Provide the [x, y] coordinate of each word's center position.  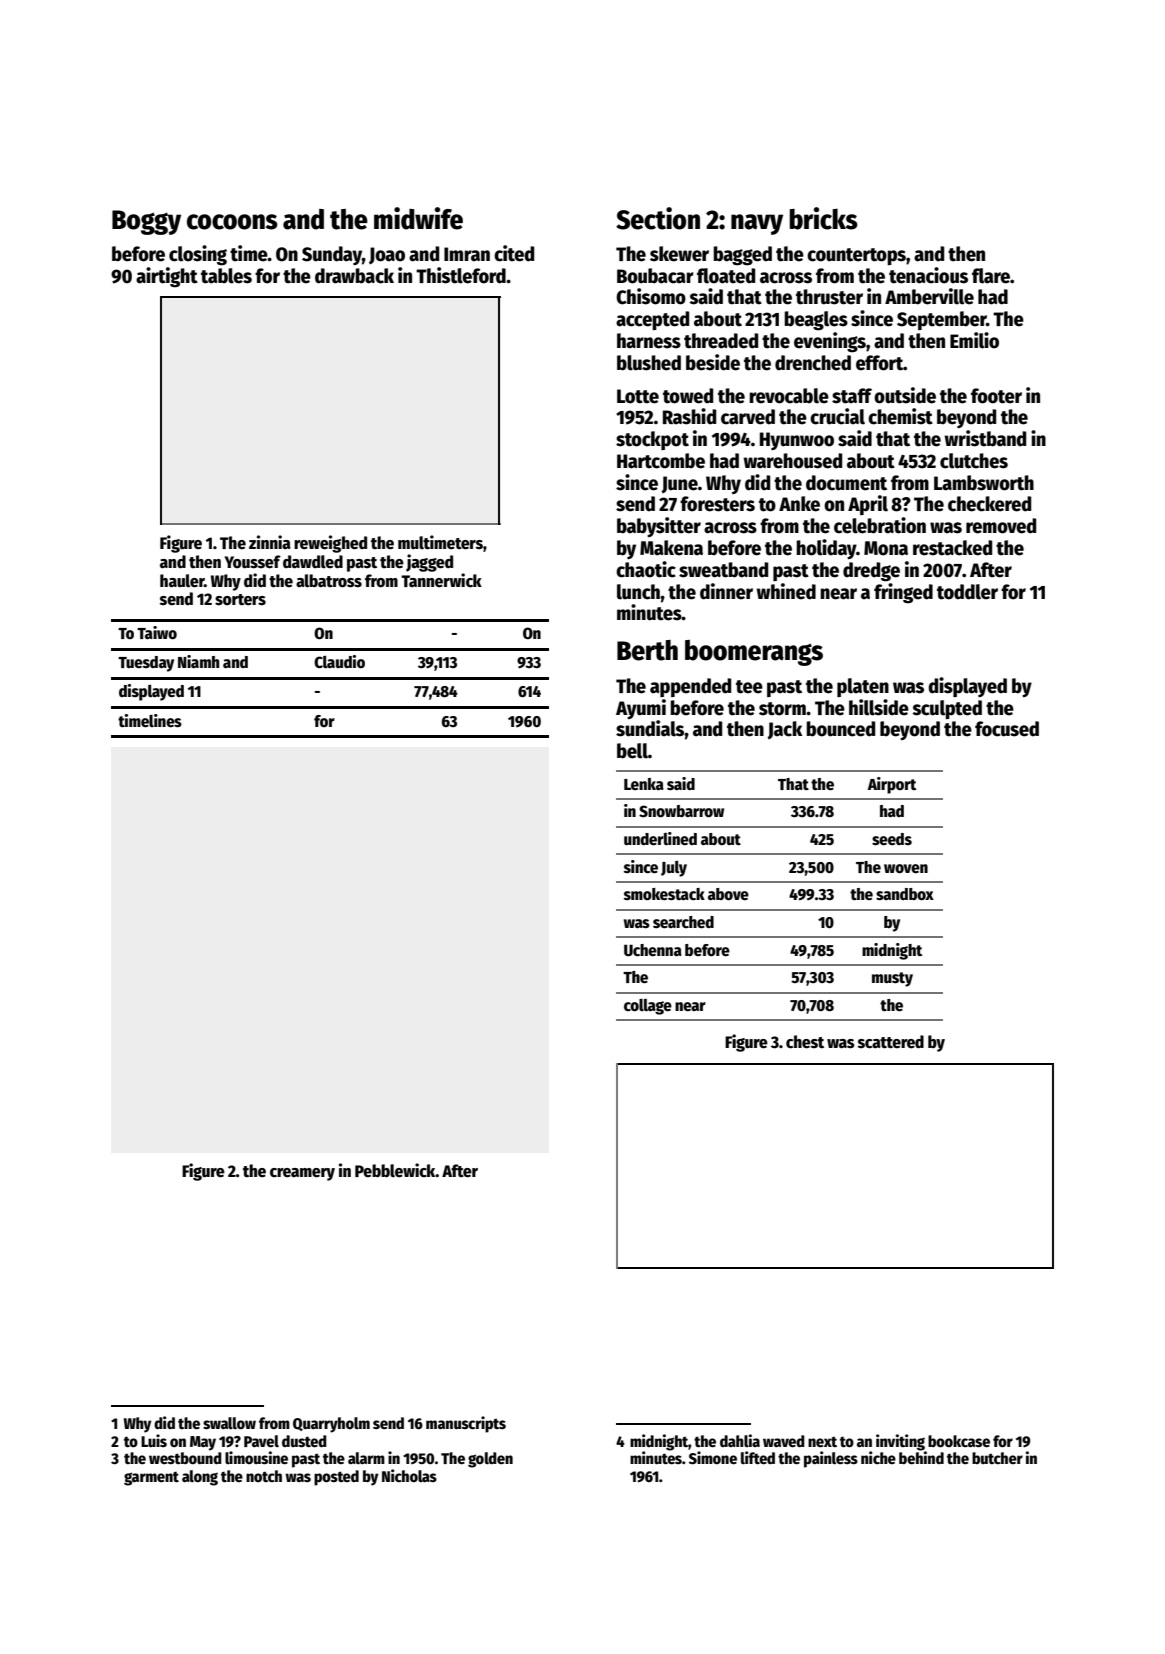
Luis [154, 1440]
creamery [302, 1174]
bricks [823, 218]
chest [805, 1042]
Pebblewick [395, 1170]
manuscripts [466, 1424]
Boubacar [655, 276]
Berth [647, 650]
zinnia [270, 542]
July [674, 869]
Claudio [339, 661]
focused [1007, 729]
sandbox [905, 894]
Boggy [146, 222]
